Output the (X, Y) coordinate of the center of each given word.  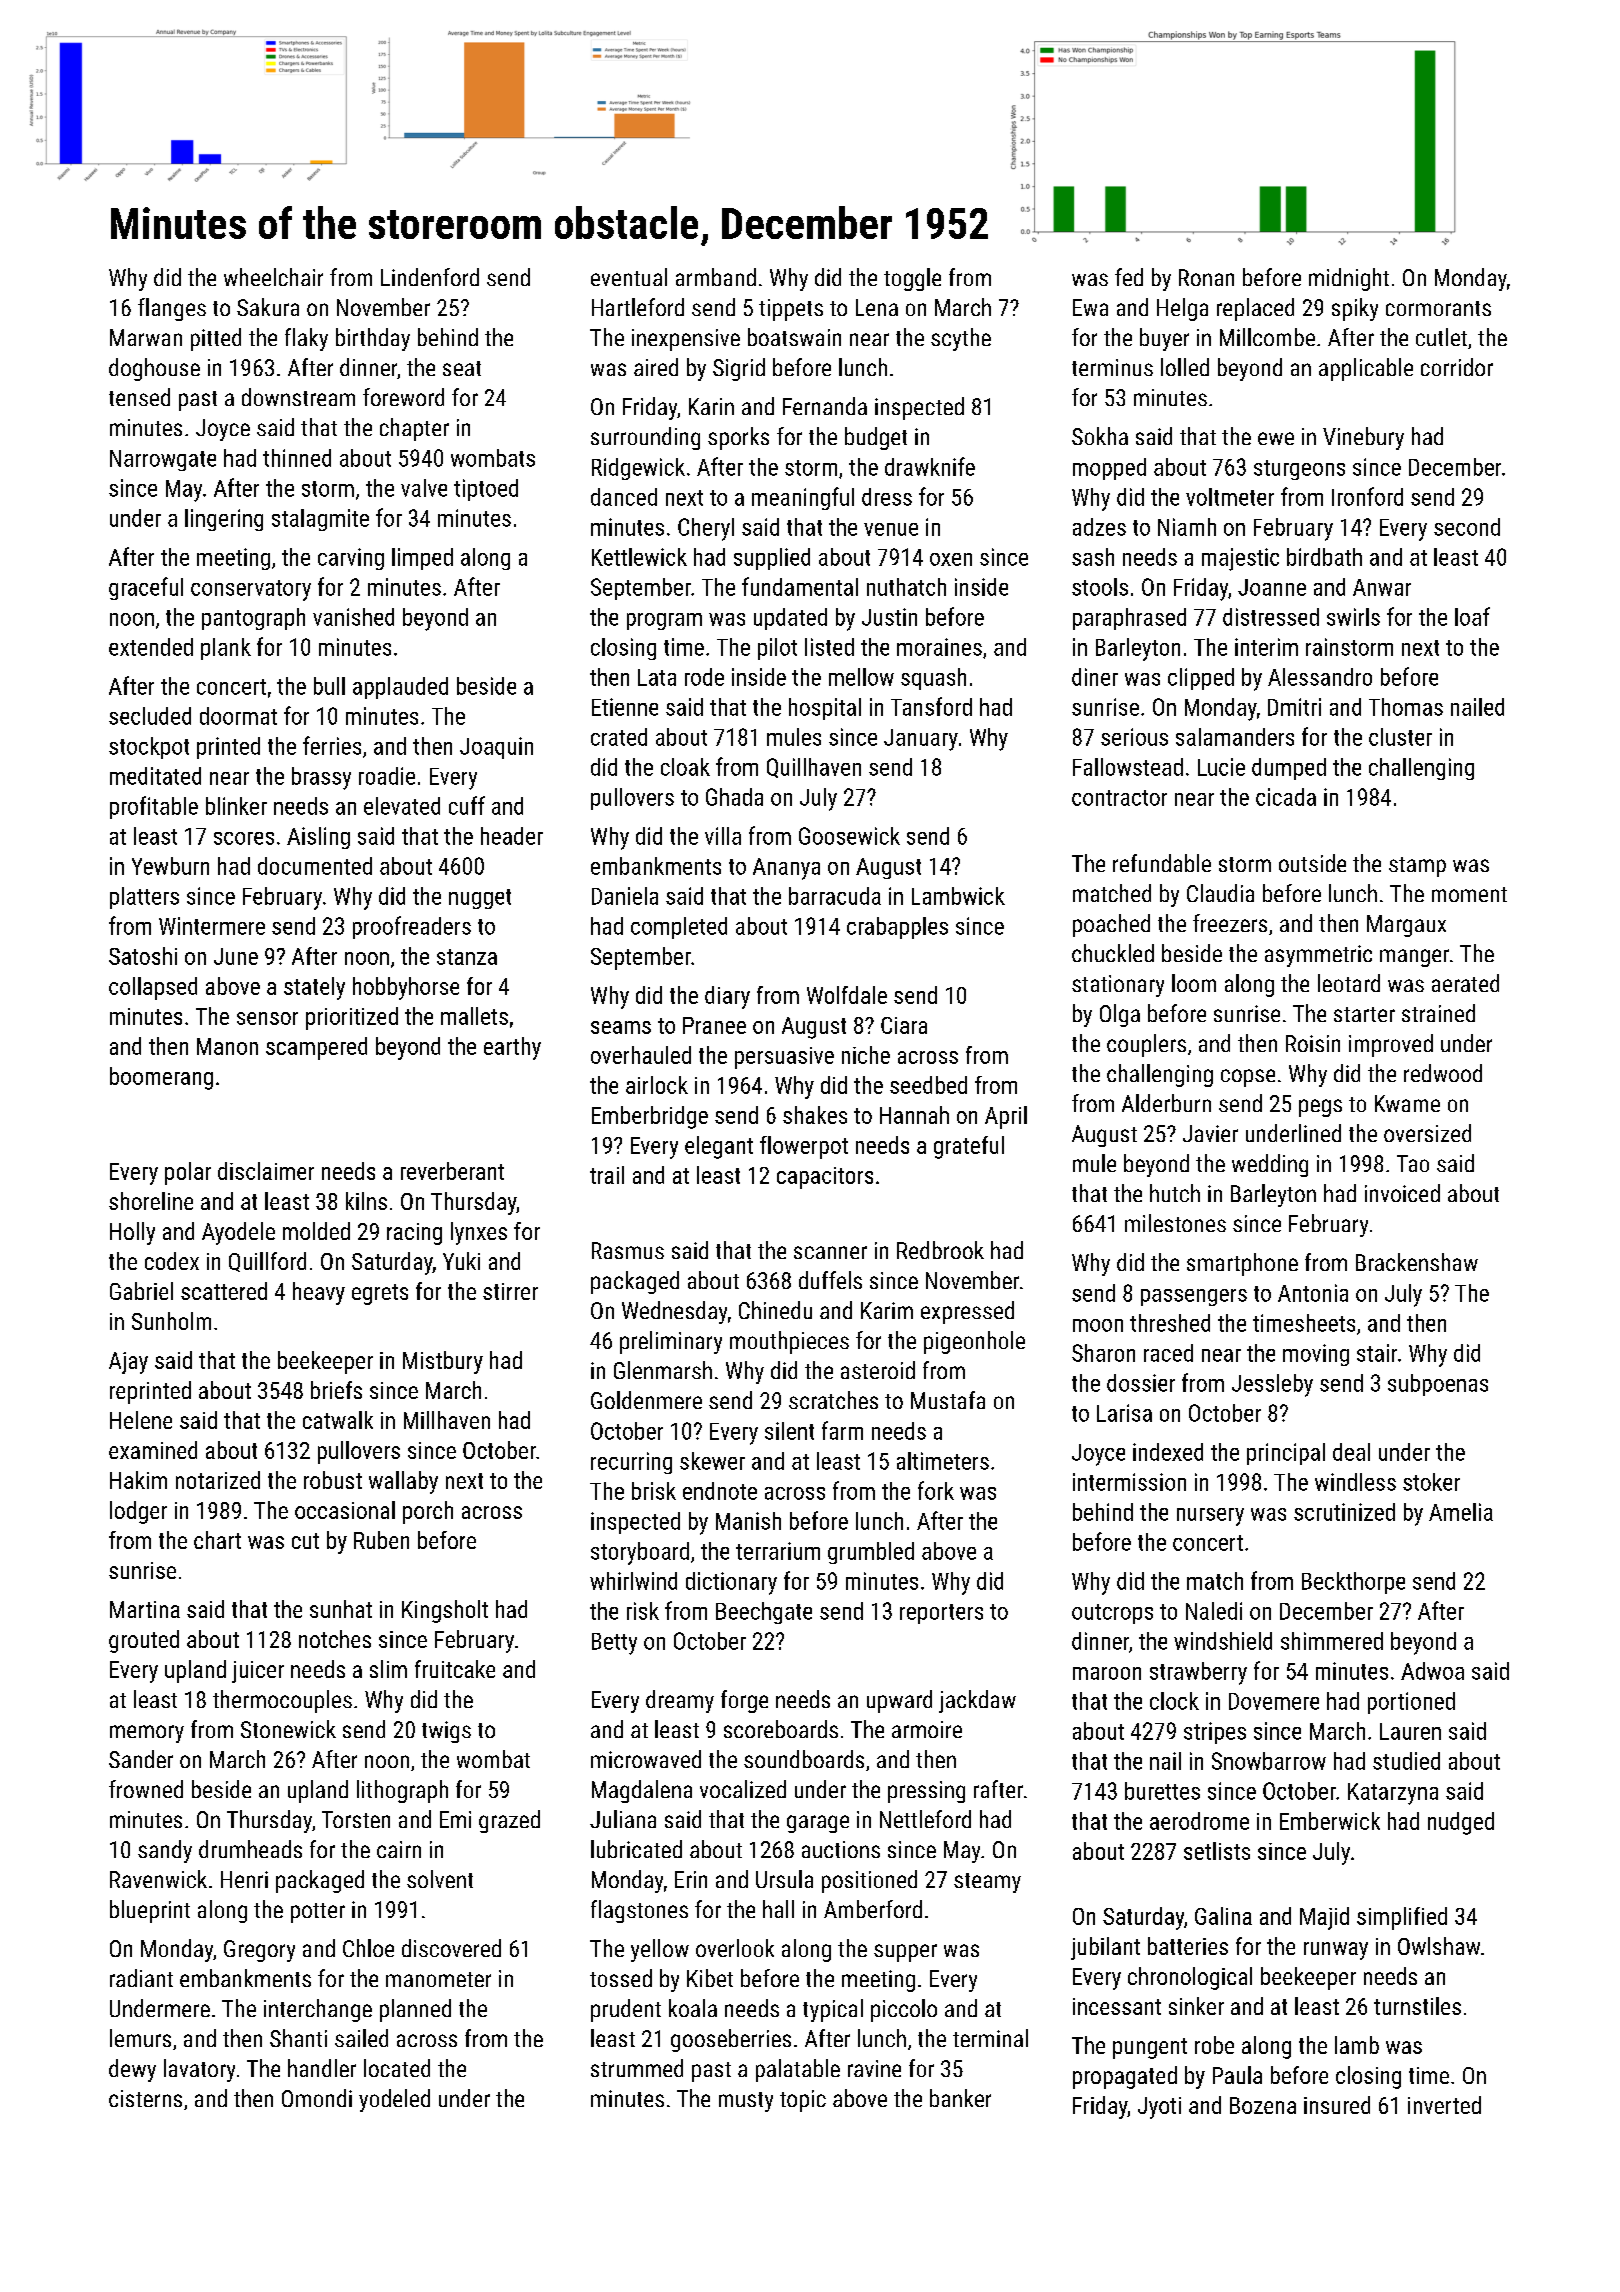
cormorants (1438, 308)
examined (153, 1450)
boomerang (161, 1078)
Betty (614, 1644)
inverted (1444, 2105)
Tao (1413, 1163)
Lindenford (430, 277)
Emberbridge (650, 1117)
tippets (791, 310)
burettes (1162, 1791)
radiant (141, 1978)
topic (803, 2101)
